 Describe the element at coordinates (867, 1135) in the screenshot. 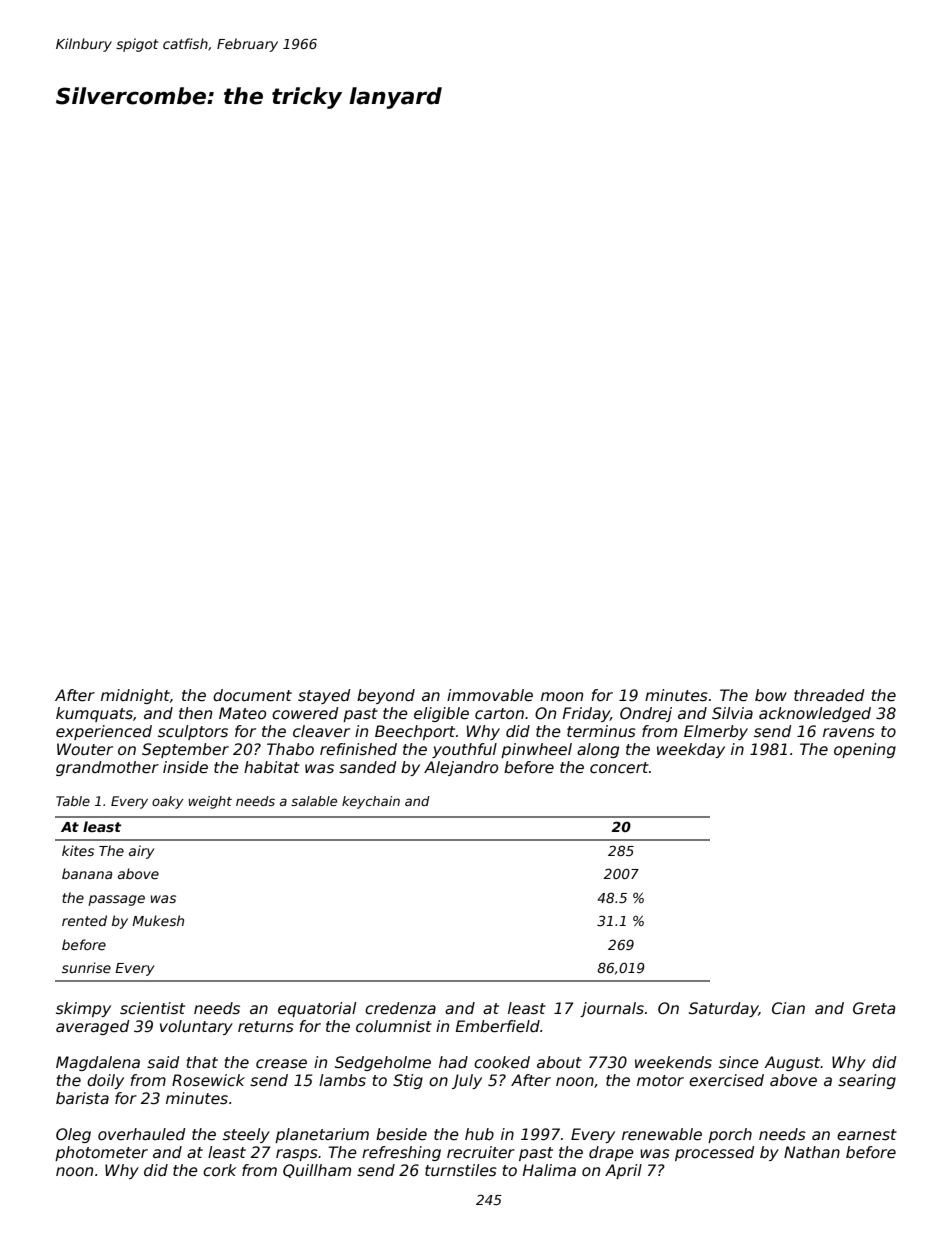

I see `earnest` at that location.
